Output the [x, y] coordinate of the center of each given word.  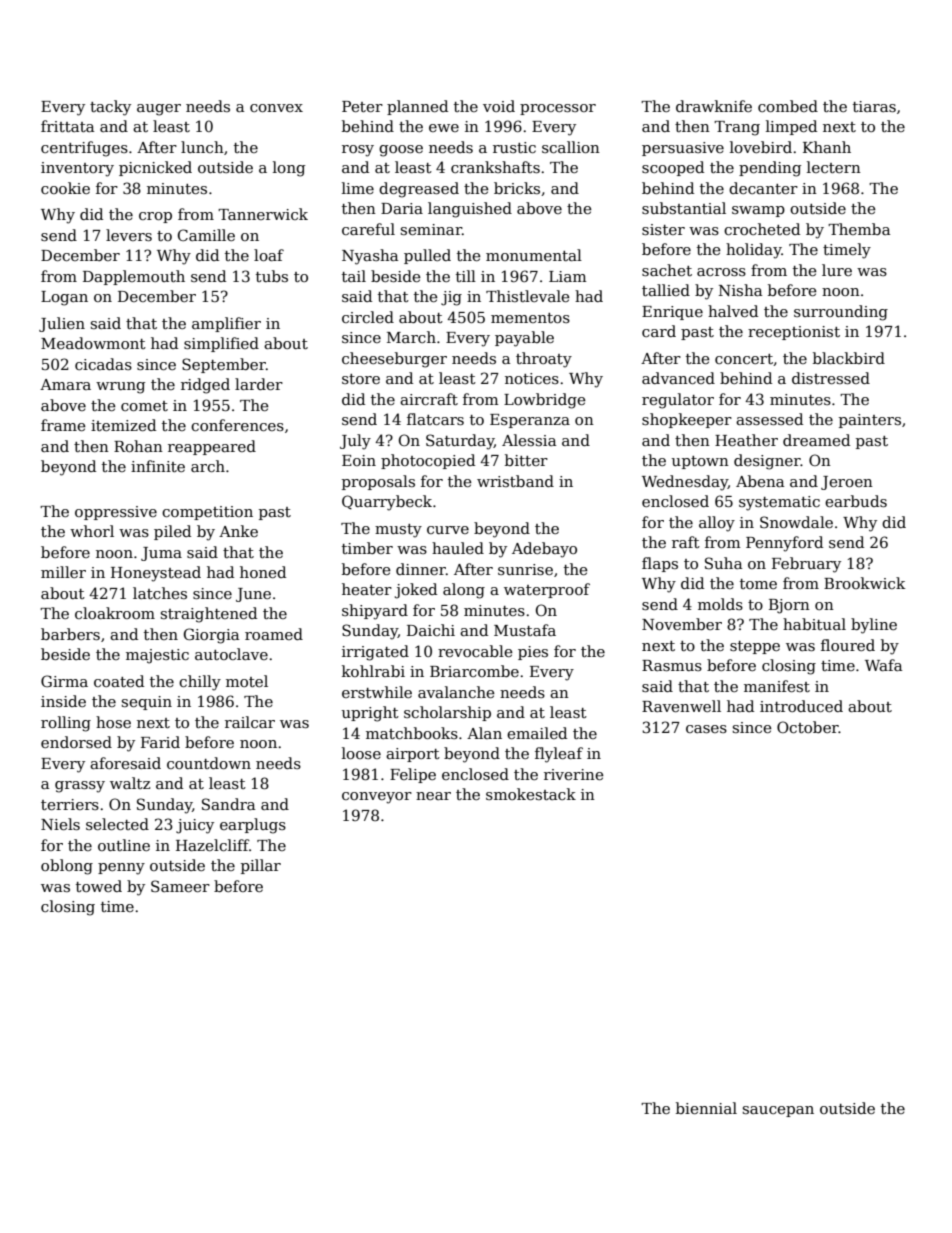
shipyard [375, 612]
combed [788, 106]
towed [99, 886]
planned [417, 107]
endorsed [76, 742]
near [433, 796]
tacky [110, 108]
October [808, 727]
